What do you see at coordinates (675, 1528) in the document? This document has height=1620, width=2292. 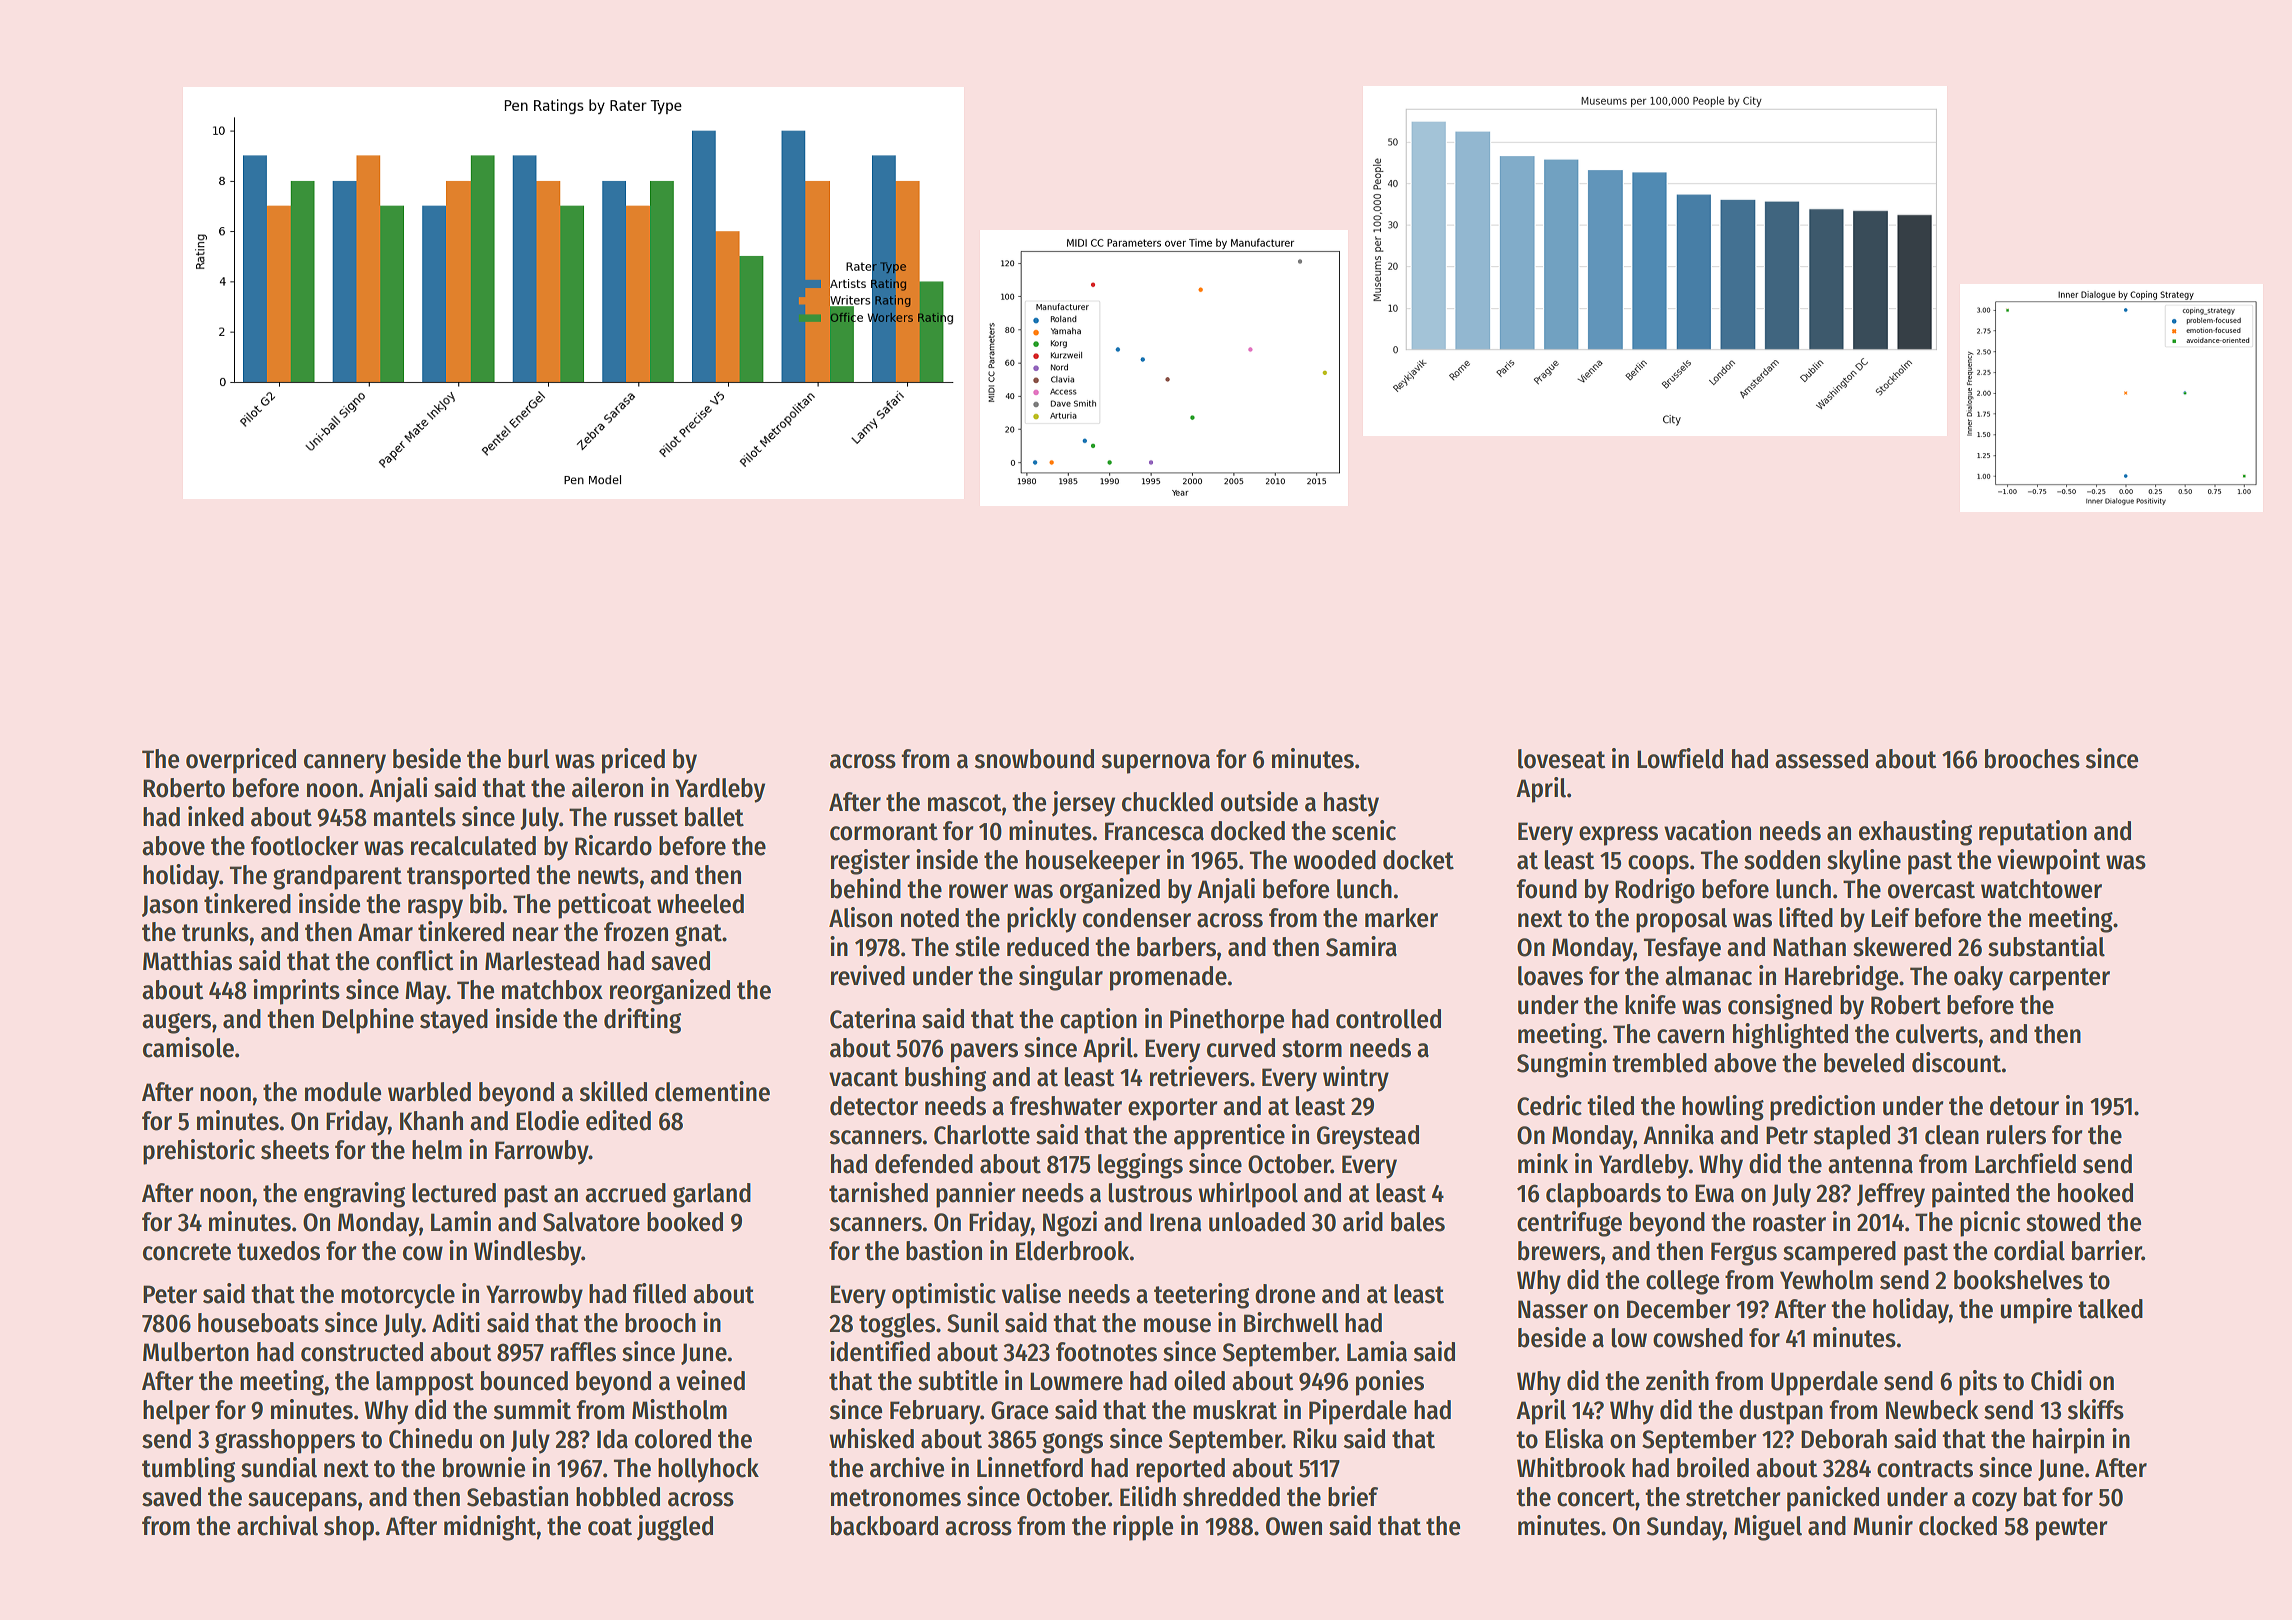 I see `juggled` at bounding box center [675, 1528].
